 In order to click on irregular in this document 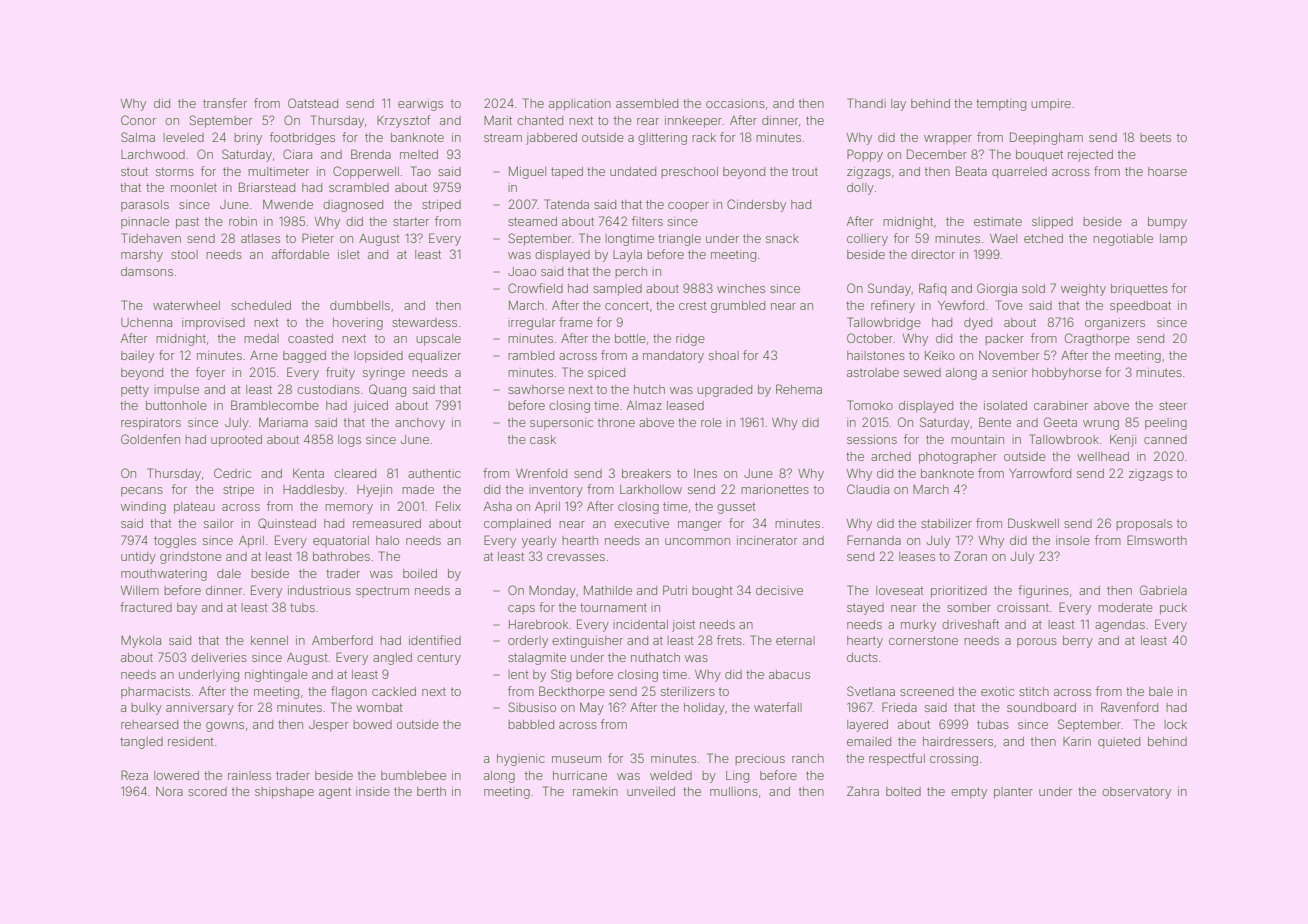, I will do `click(531, 324)`.
